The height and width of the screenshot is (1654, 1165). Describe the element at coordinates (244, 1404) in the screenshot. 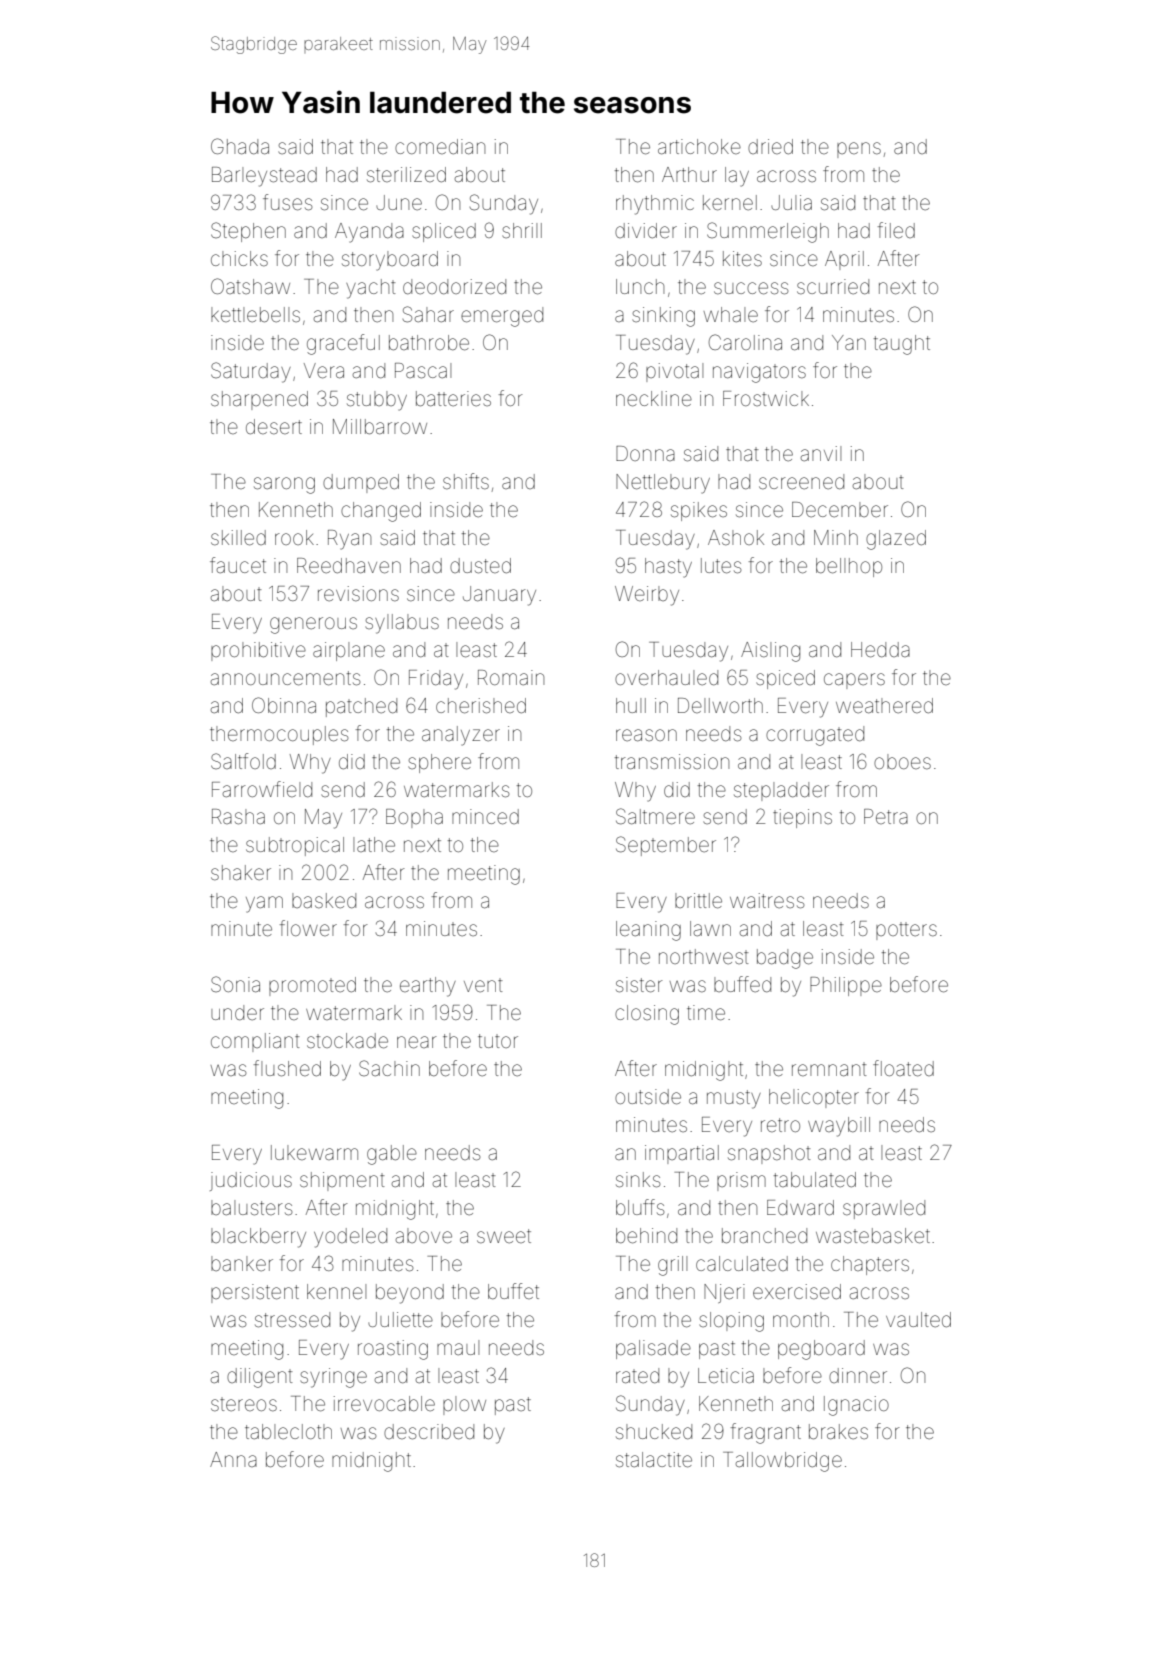

I see `stereos` at that location.
